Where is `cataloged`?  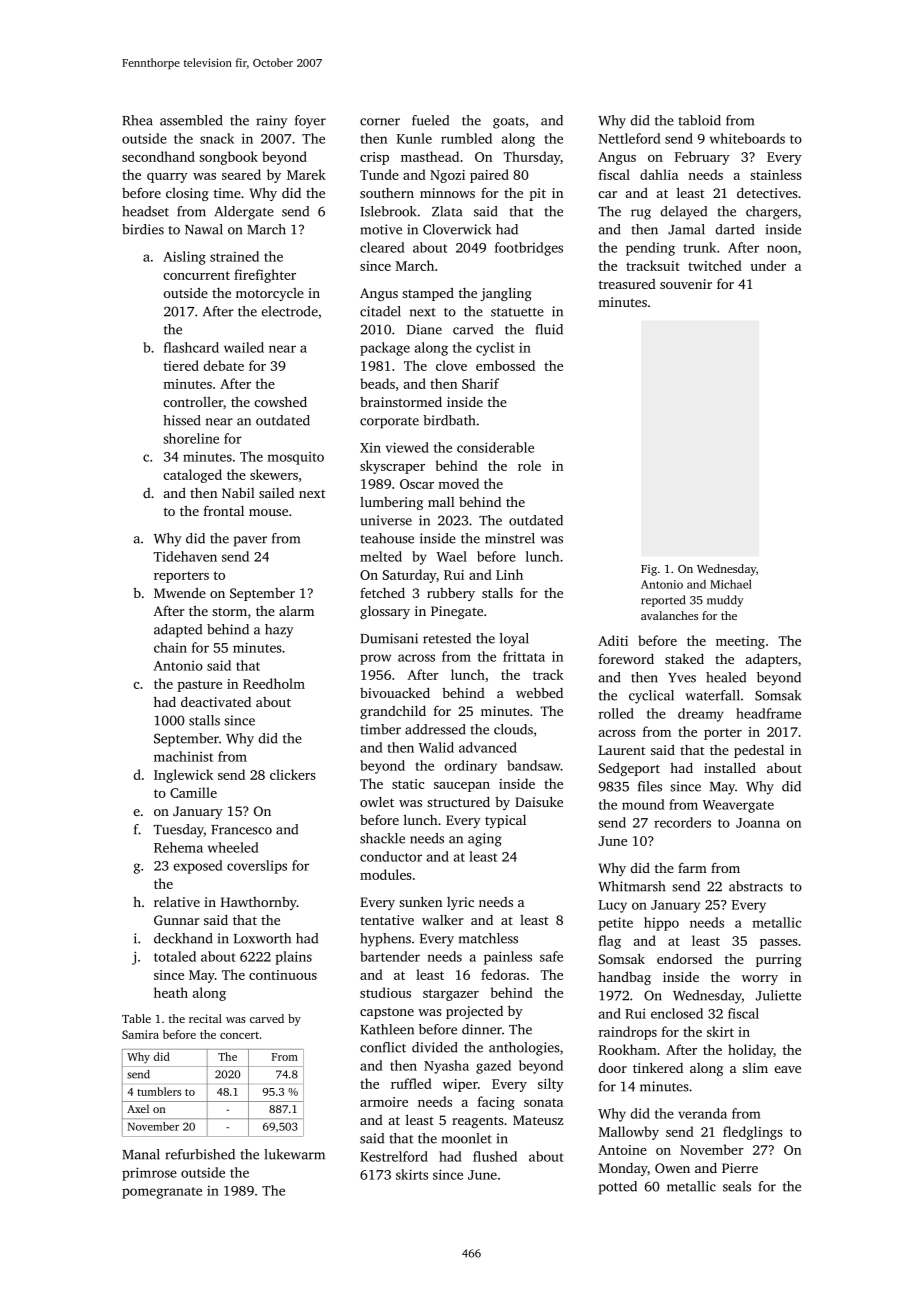 cataloged is located at coordinates (192, 476).
